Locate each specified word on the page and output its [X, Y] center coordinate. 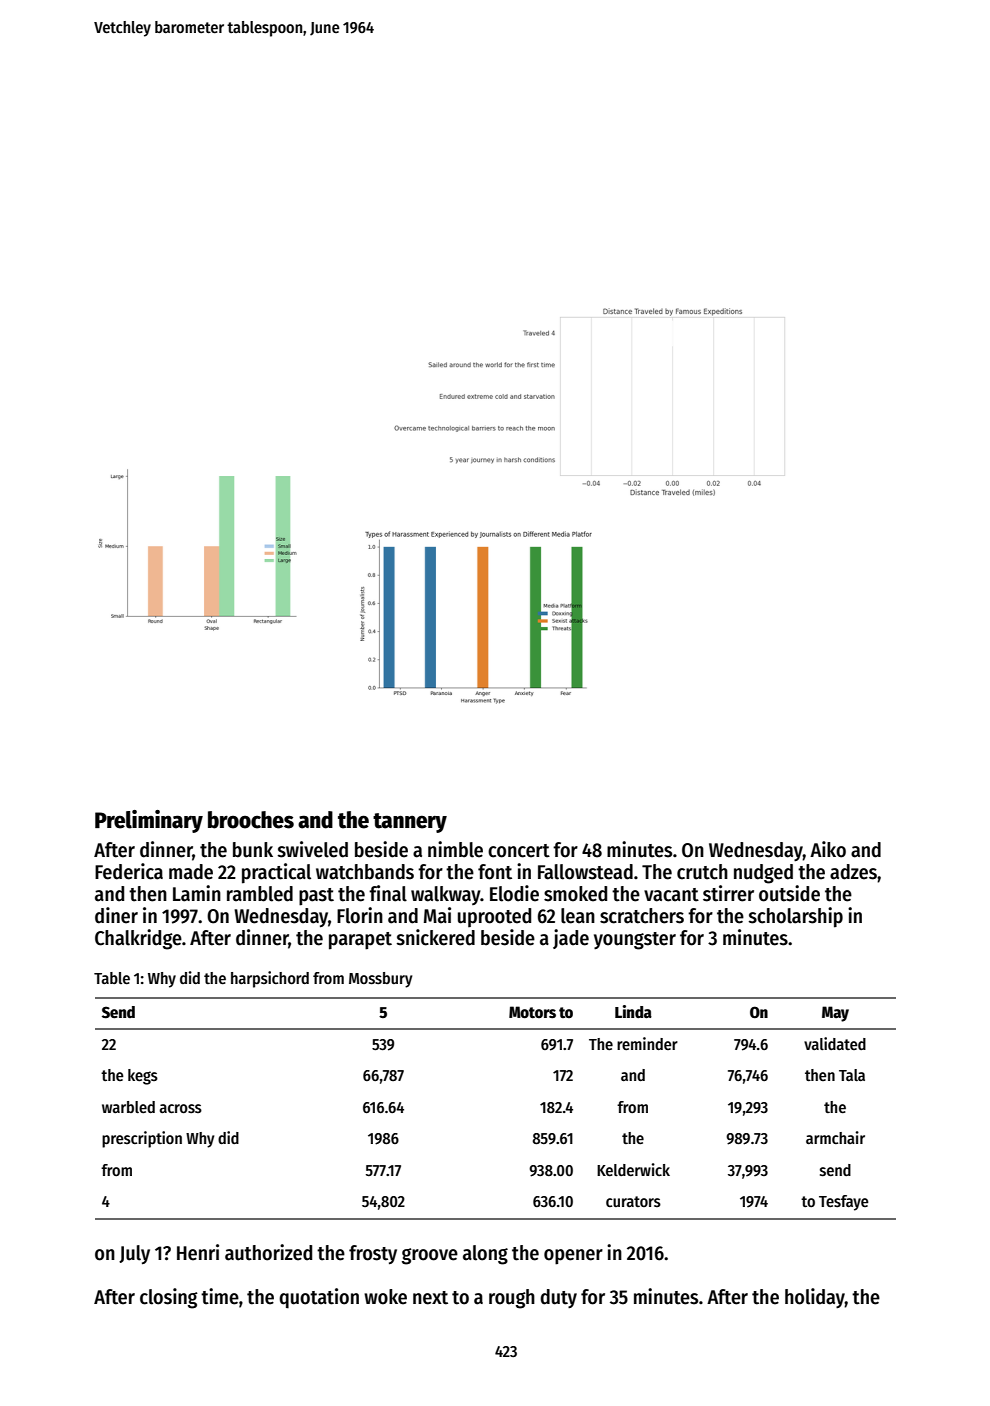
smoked [575, 894]
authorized [268, 1252]
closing [169, 1298]
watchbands [365, 872]
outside [789, 893]
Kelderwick [633, 1169]
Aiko [828, 849]
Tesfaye [844, 1203]
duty [558, 1298]
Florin [360, 915]
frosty [373, 1255]
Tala [852, 1075]
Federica [129, 871]
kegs [143, 1077]
